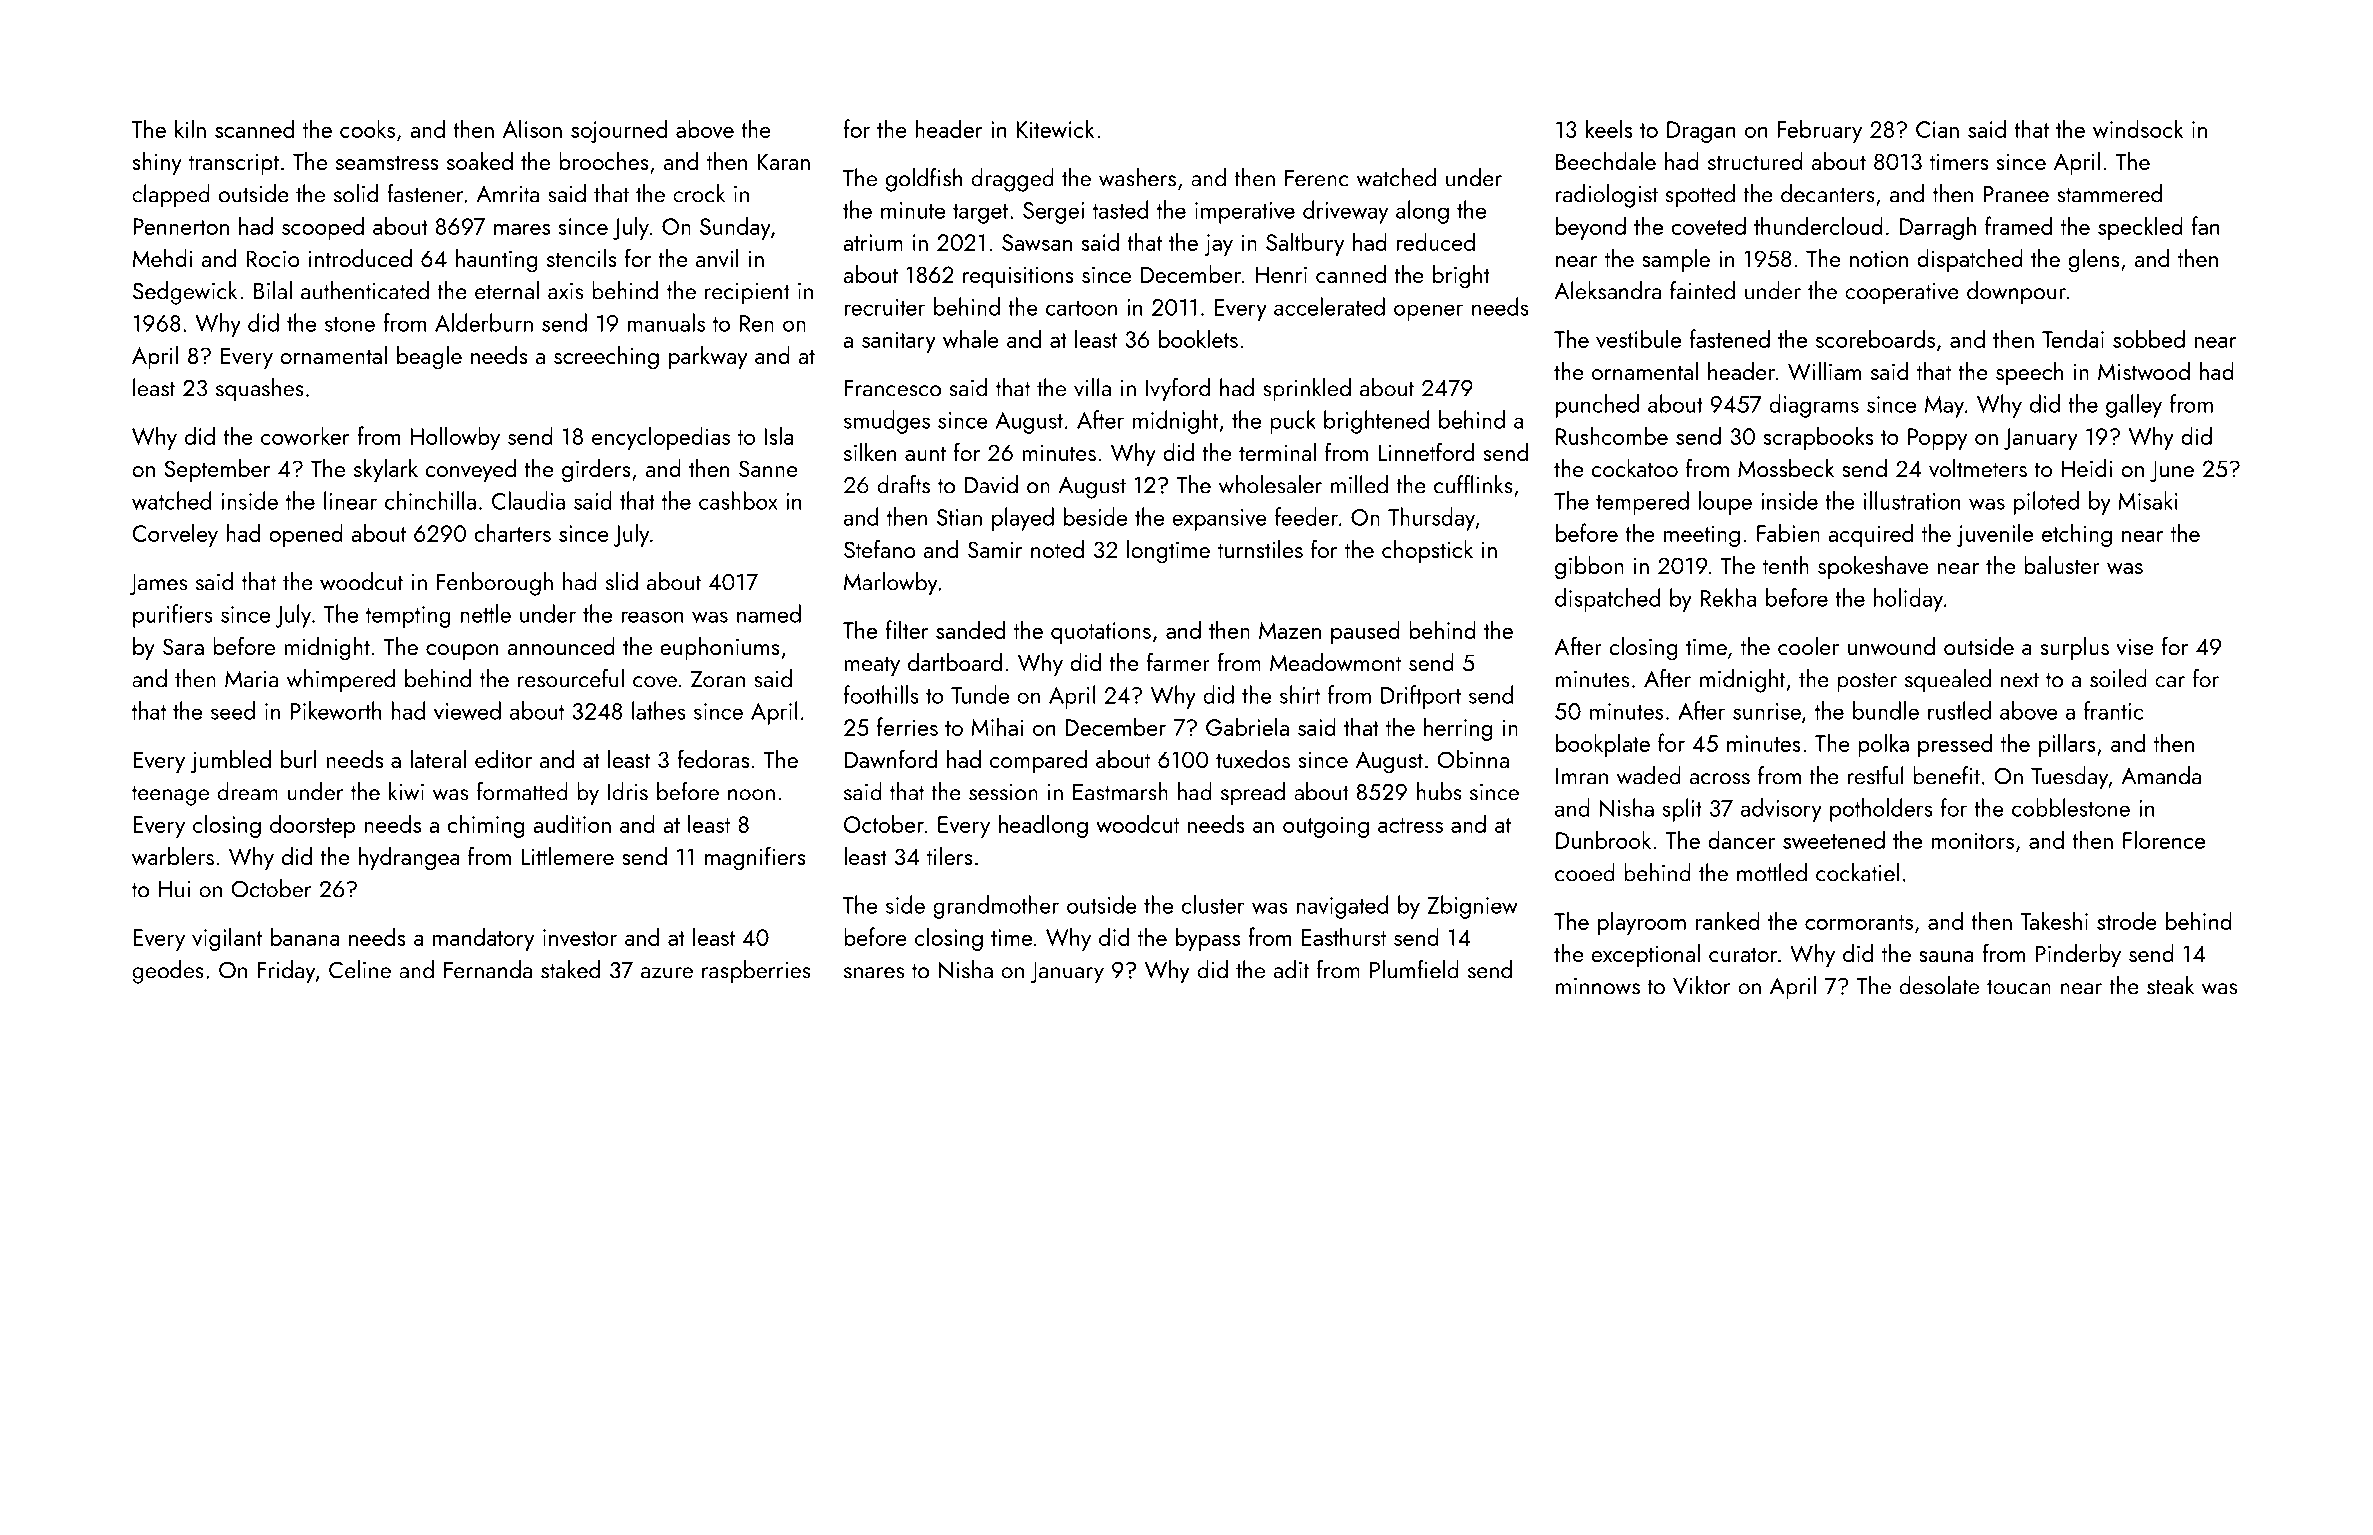  What do you see at coordinates (970, 629) in the document?
I see `sanded` at bounding box center [970, 629].
